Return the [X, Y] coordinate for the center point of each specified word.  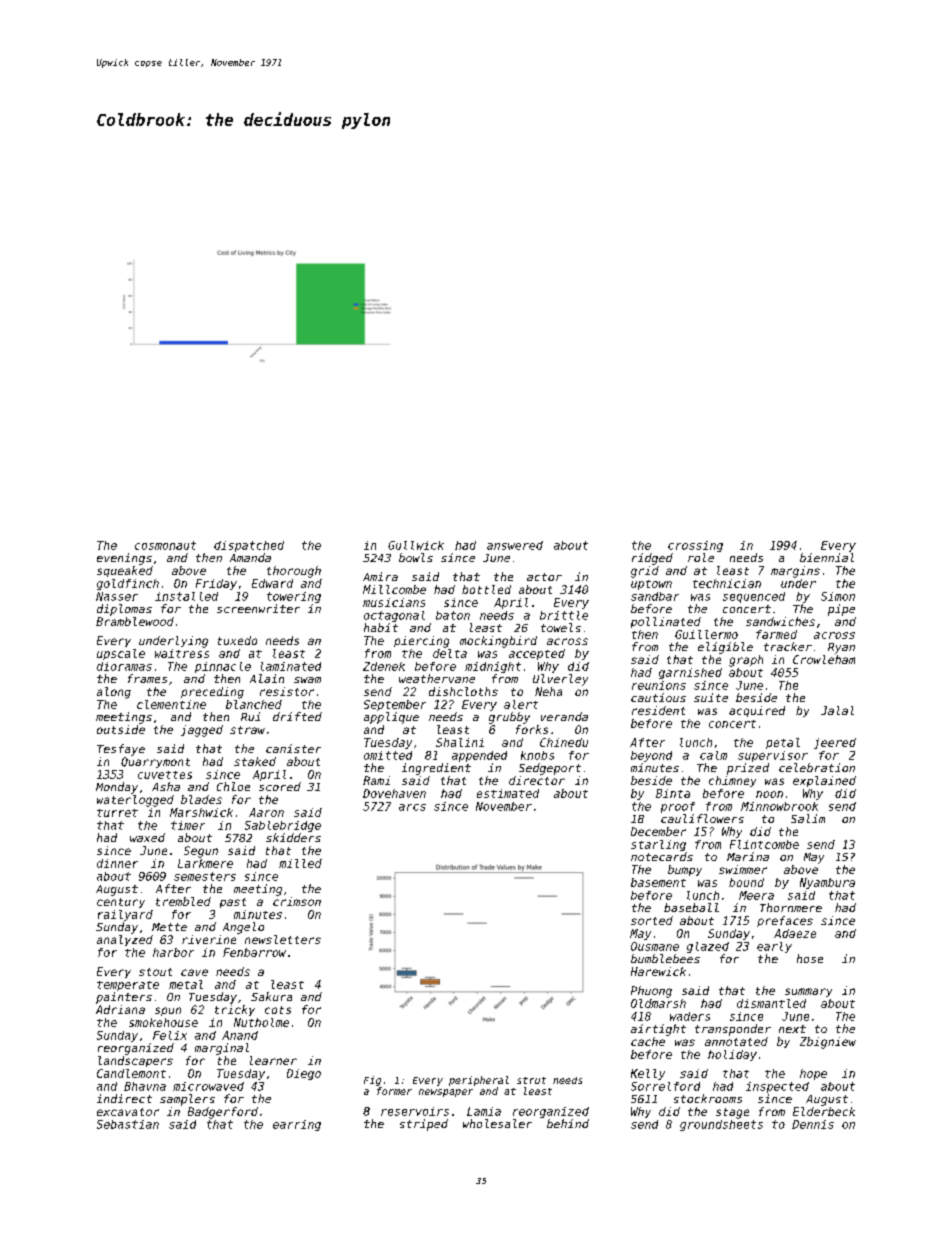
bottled [486, 589]
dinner [117, 863]
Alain [267, 678]
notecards [662, 856]
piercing [421, 642]
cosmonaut [165, 545]
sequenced [754, 597]
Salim [808, 818]
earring [297, 1125]
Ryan [841, 648]
